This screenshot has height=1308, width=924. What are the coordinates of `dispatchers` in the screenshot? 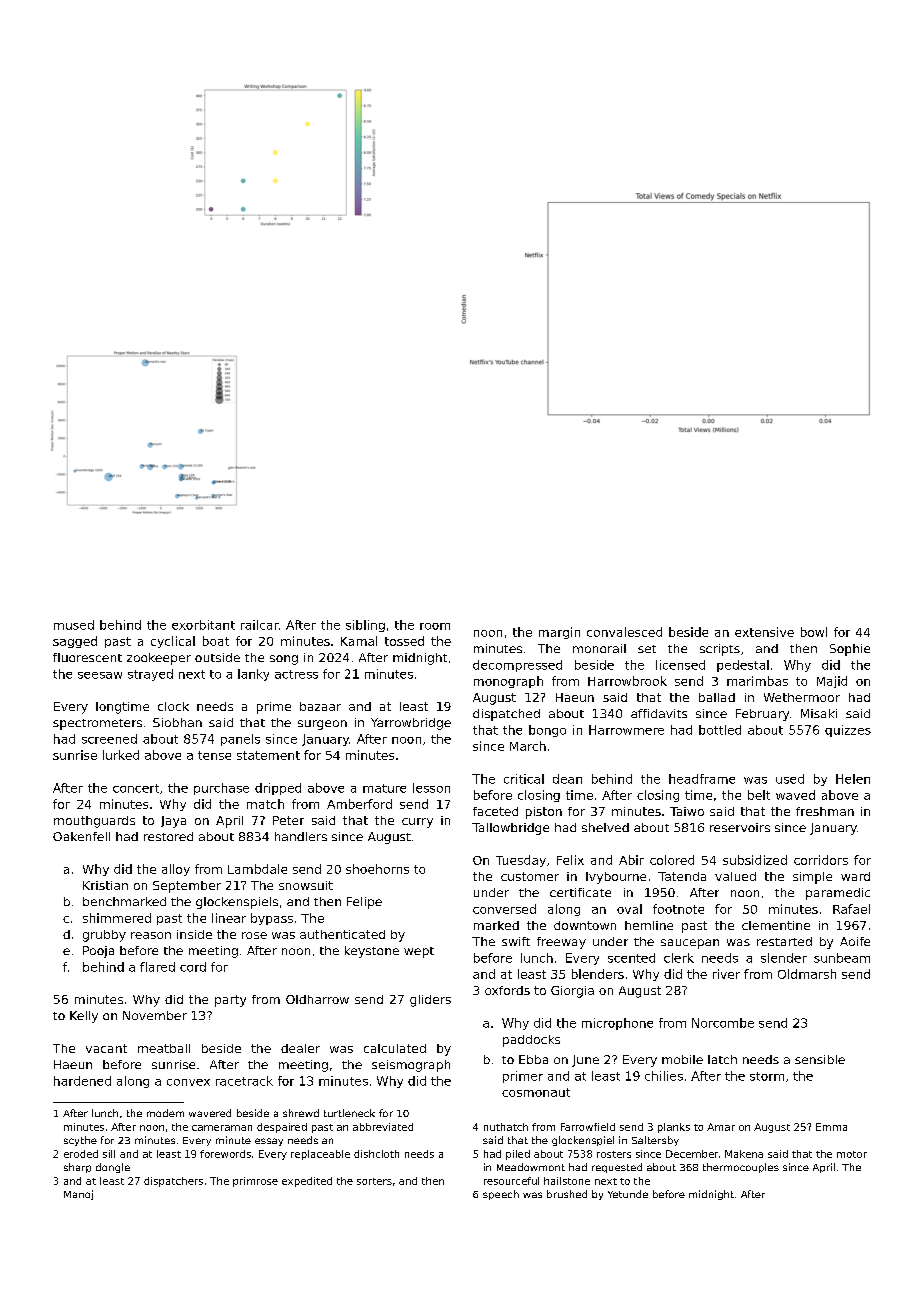 It's located at (173, 1182).
